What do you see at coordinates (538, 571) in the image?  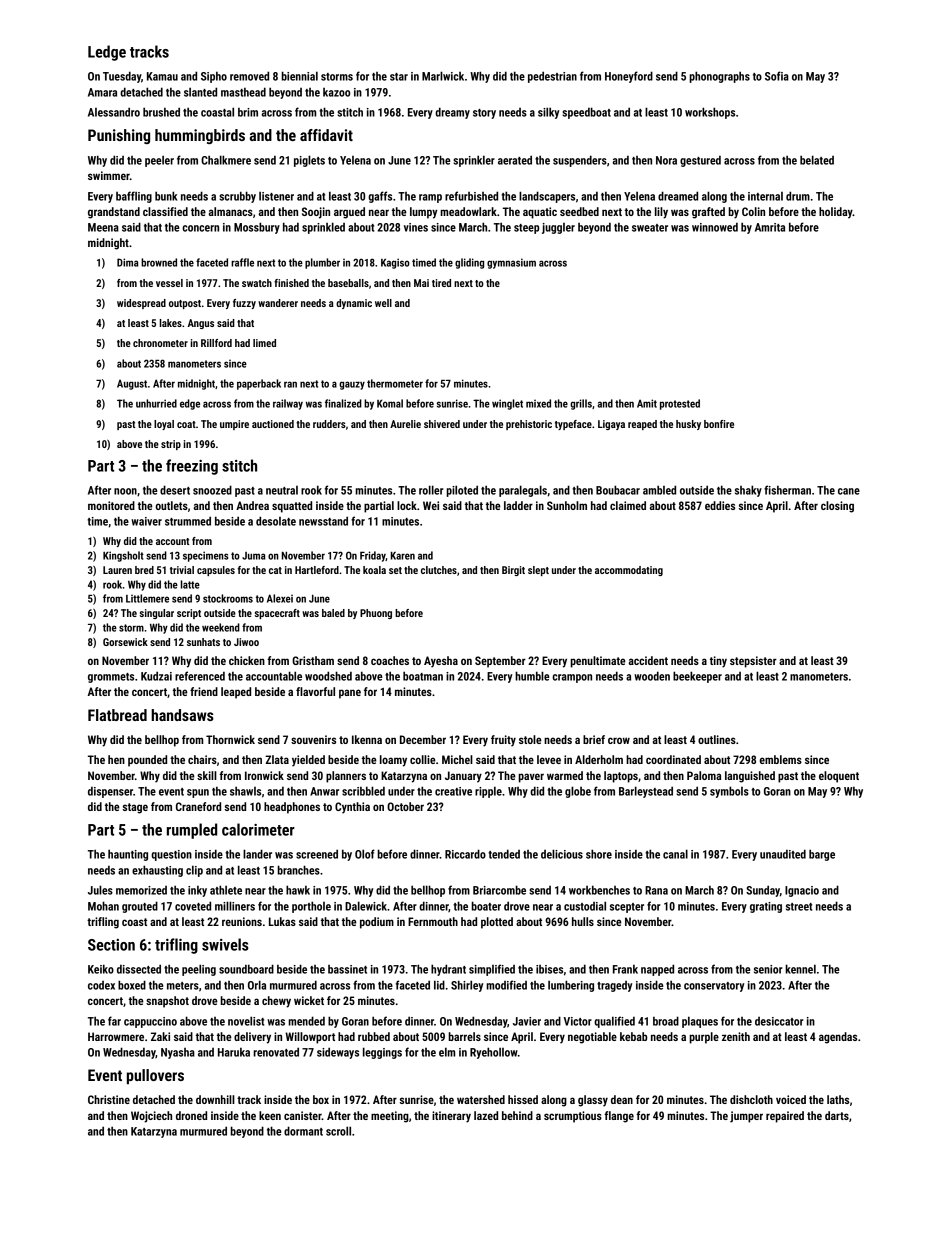 I see `slept` at bounding box center [538, 571].
